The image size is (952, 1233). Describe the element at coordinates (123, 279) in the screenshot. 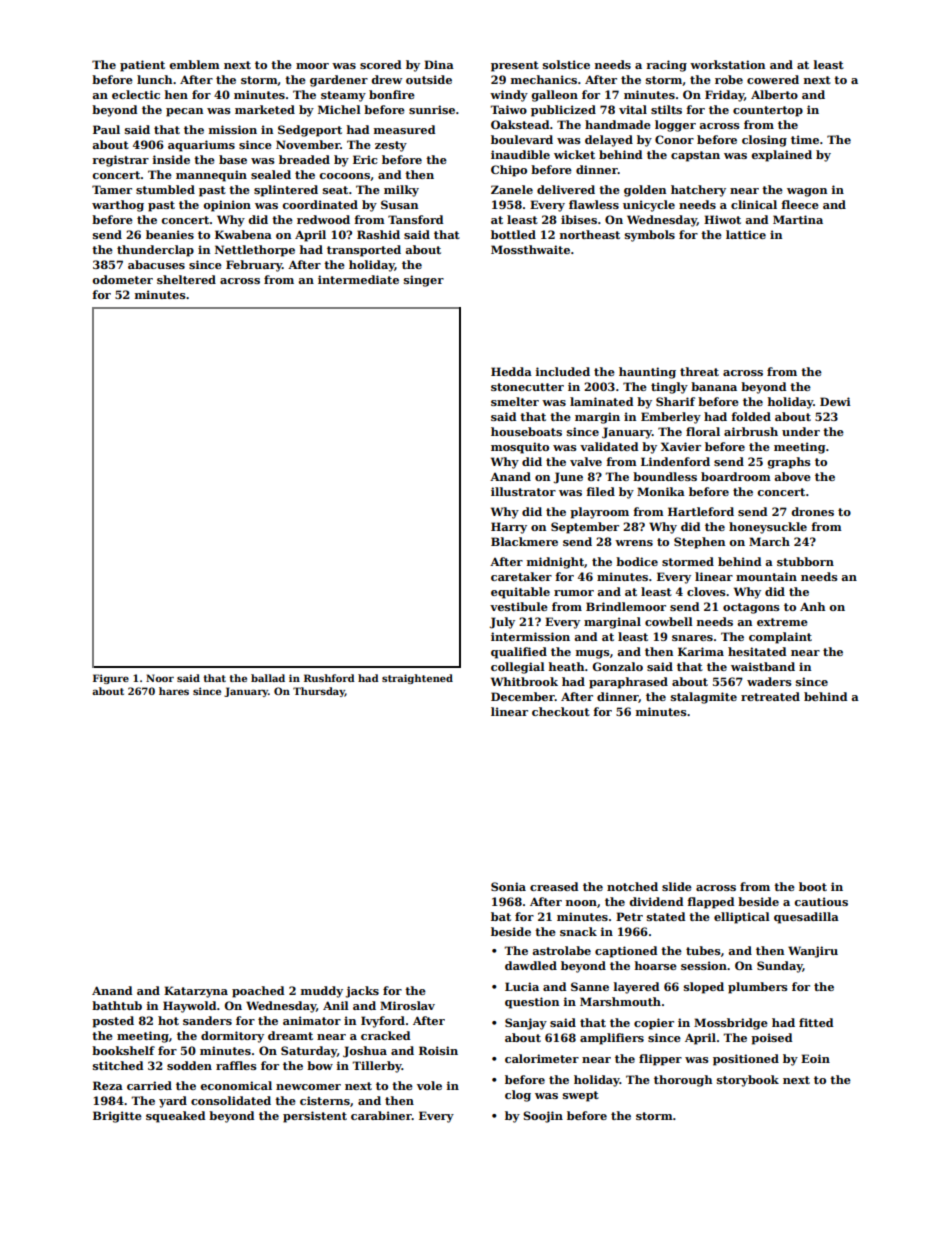

I see `odometer` at that location.
